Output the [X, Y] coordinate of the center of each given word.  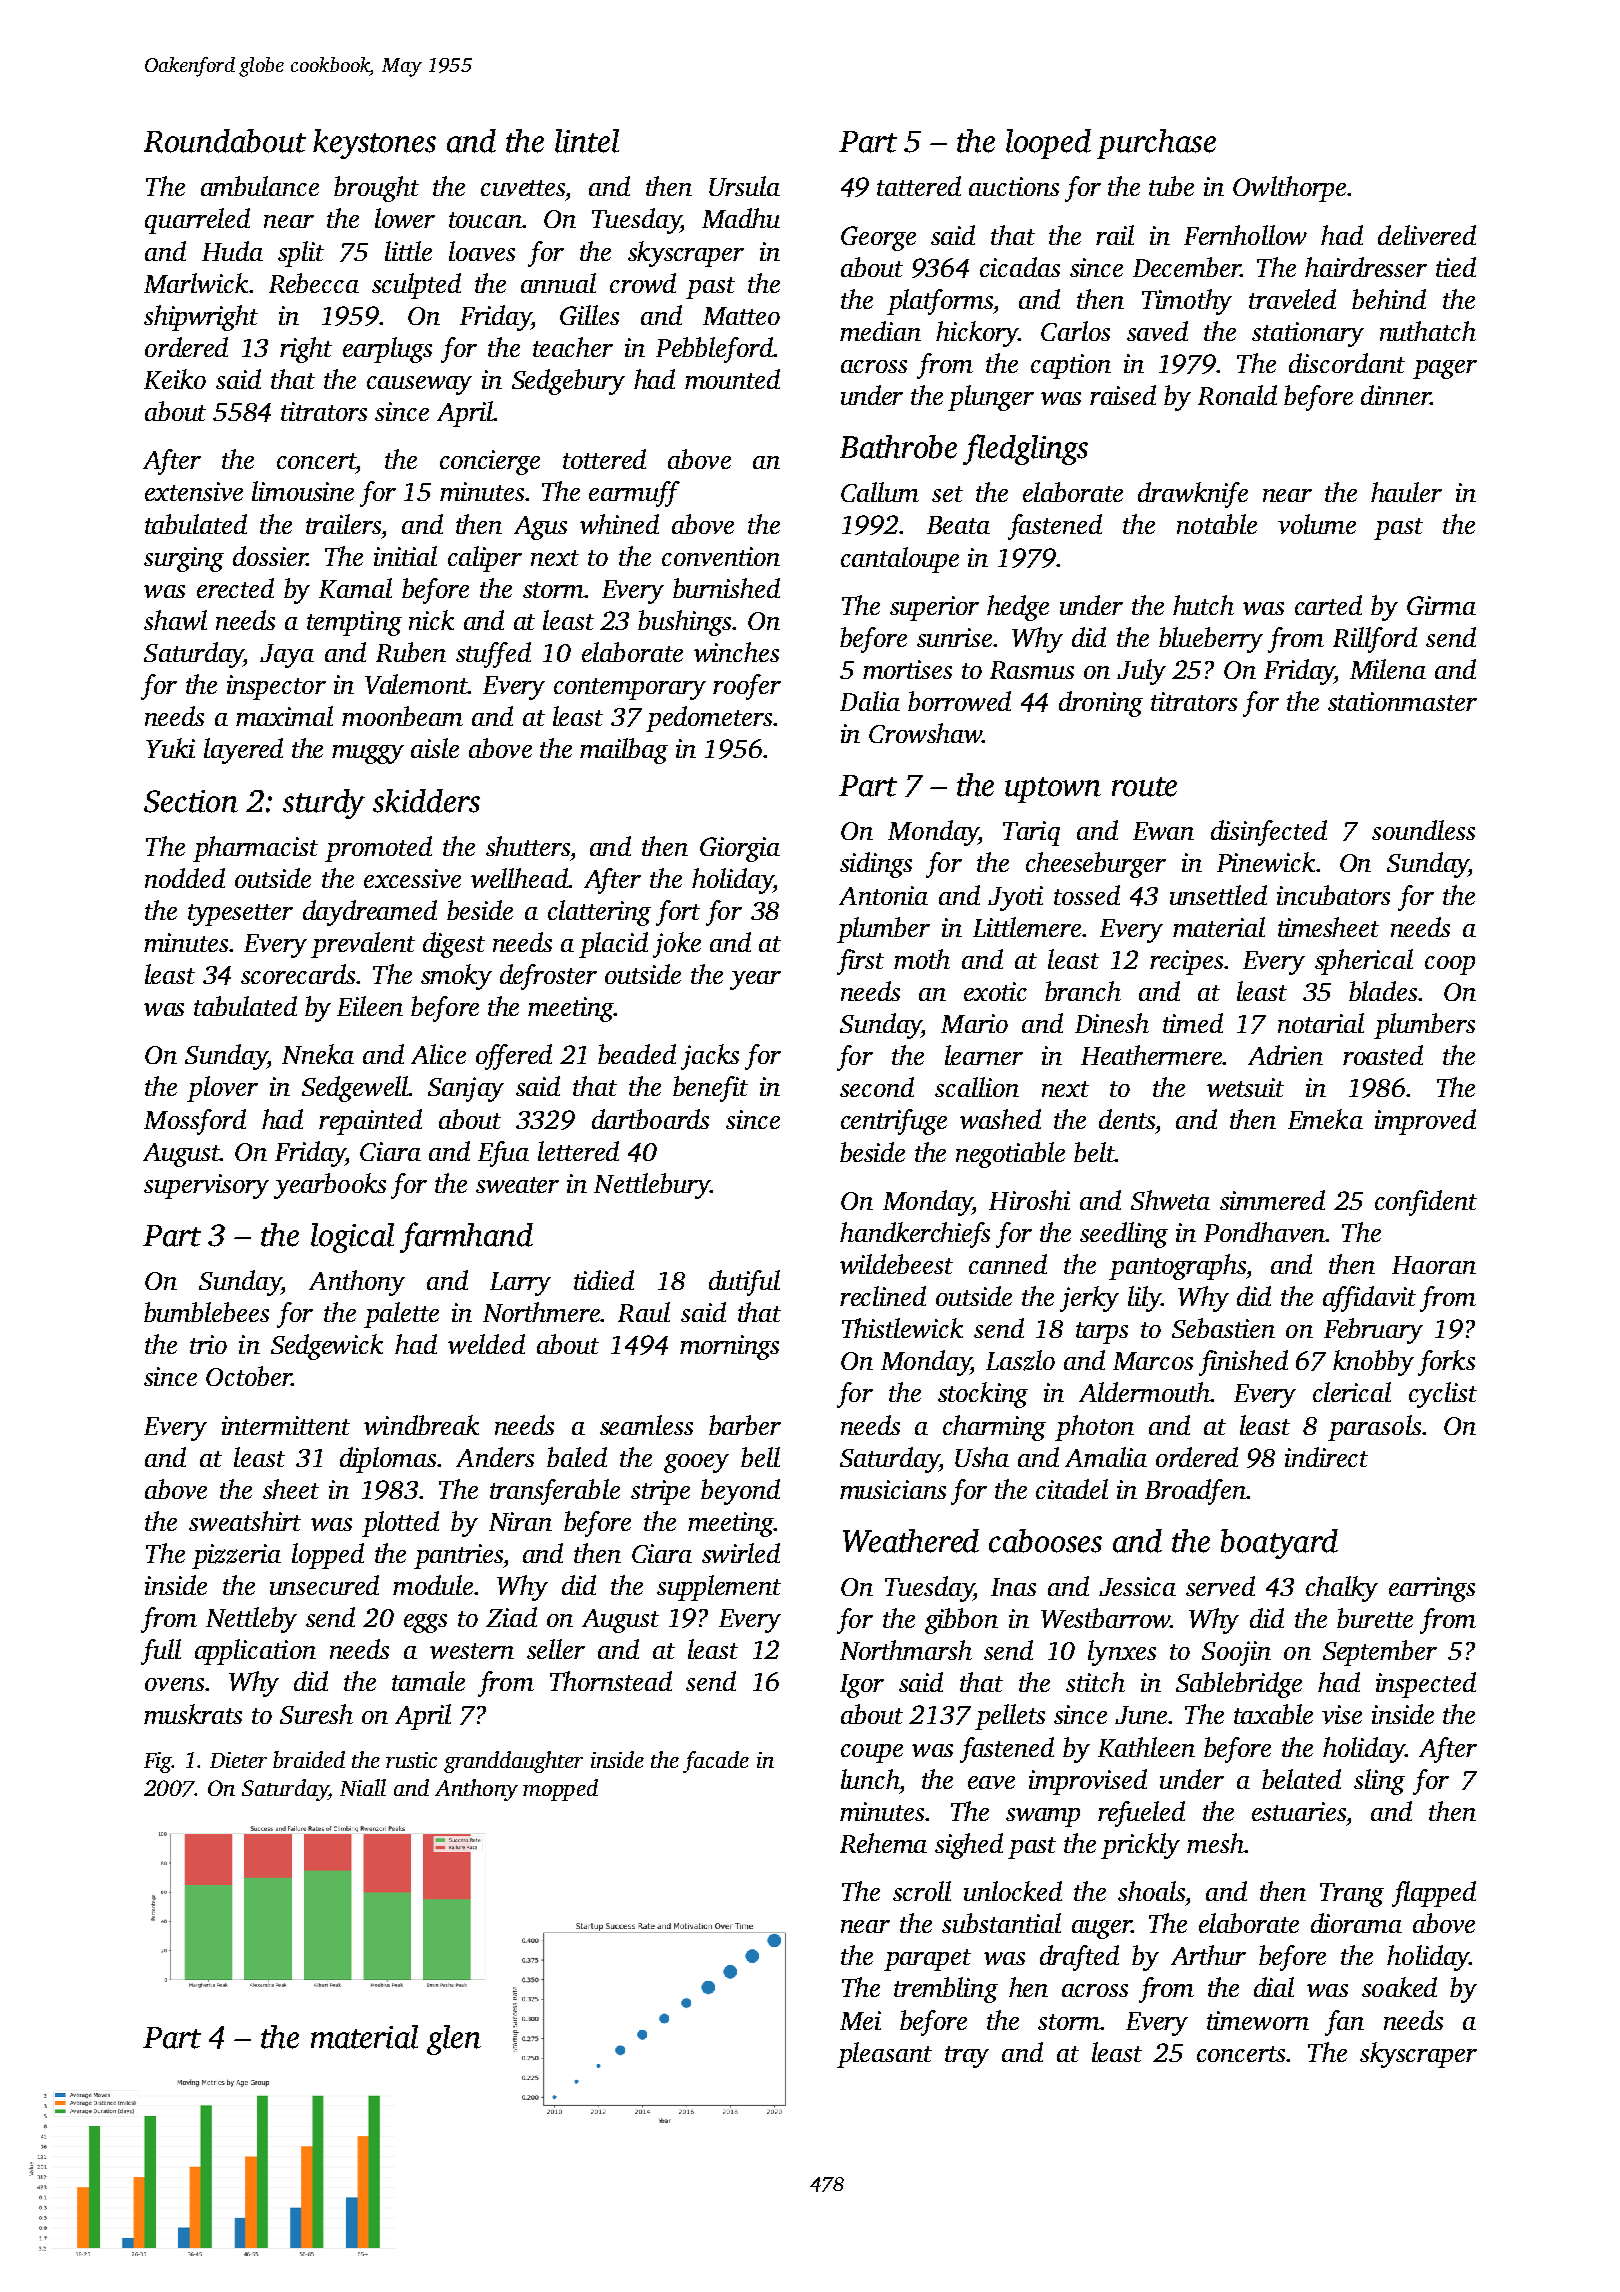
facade [716, 1762]
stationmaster [1402, 701]
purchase [1156, 144]
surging [184, 559]
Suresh [316, 1714]
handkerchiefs [915, 1235]
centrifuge [894, 1122]
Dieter [238, 1760]
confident [1426, 1203]
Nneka [318, 1054]
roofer [747, 687]
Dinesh [1112, 1023]
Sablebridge [1239, 1685]
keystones [374, 144]
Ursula [744, 186]
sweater [517, 1185]
